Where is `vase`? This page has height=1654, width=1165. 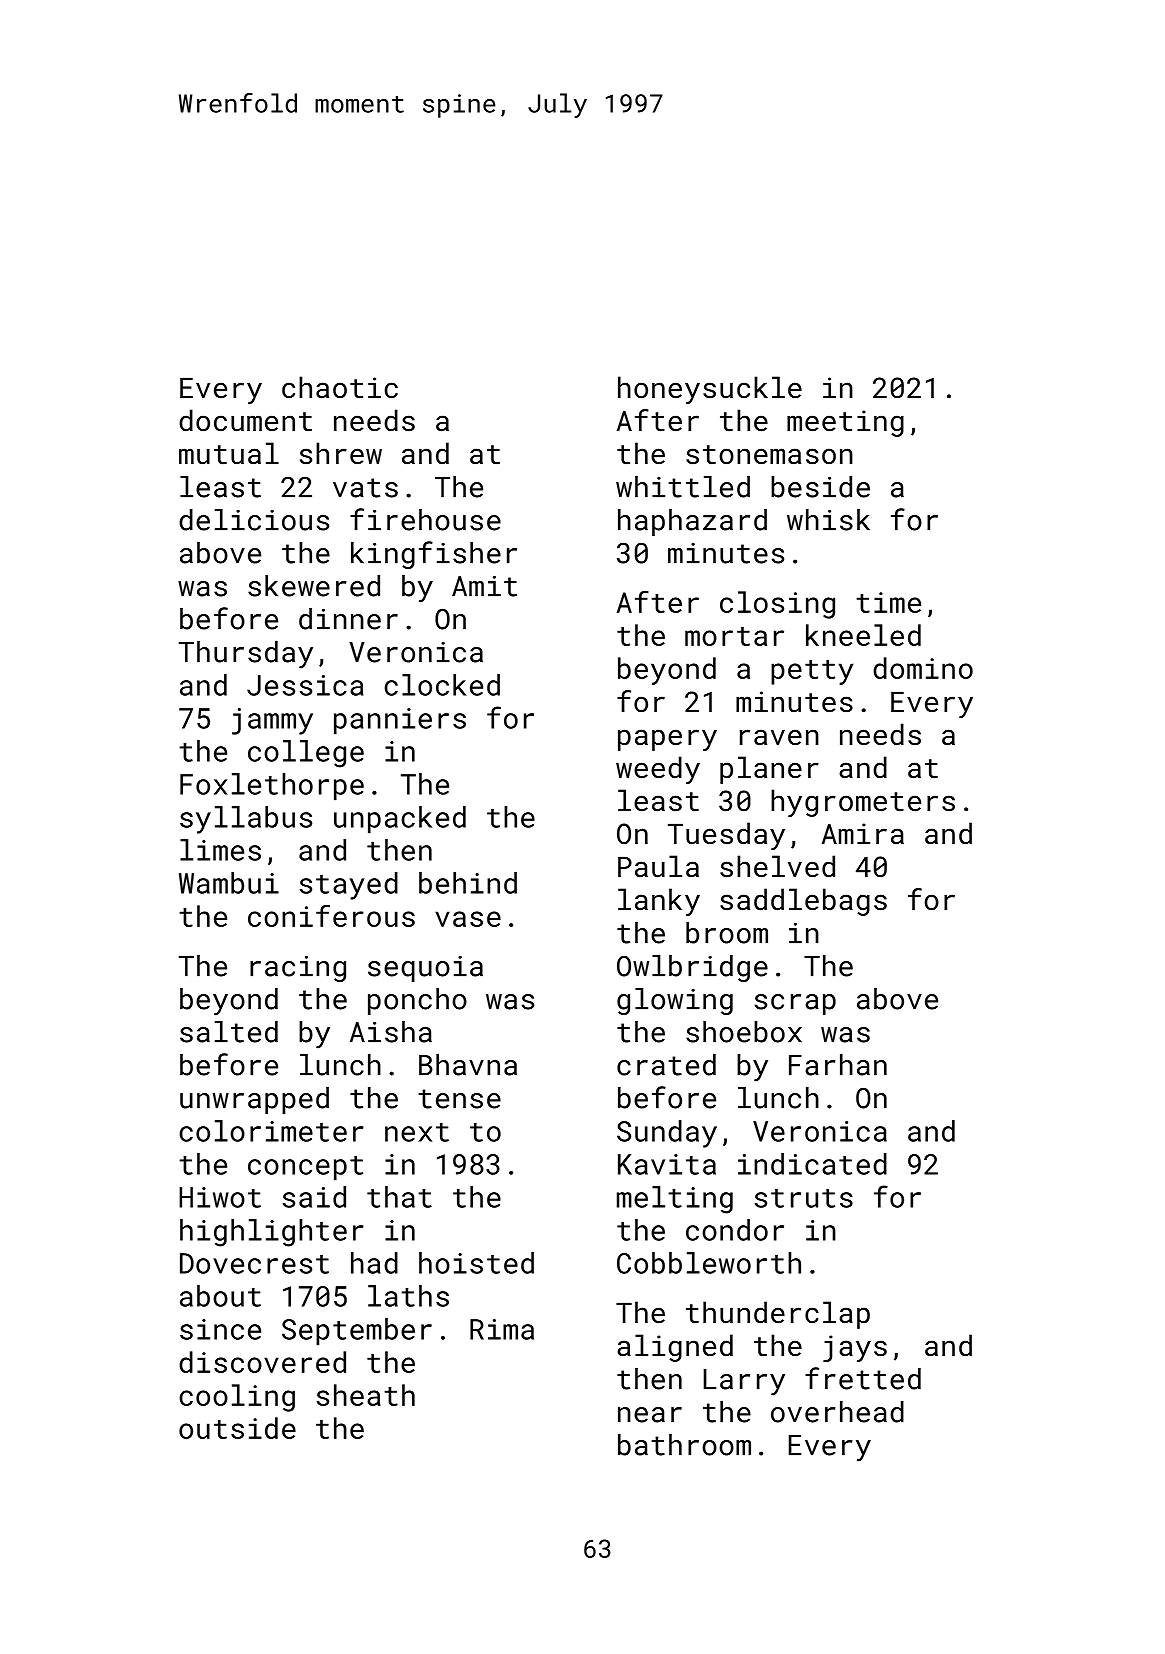 vase is located at coordinates (468, 919).
